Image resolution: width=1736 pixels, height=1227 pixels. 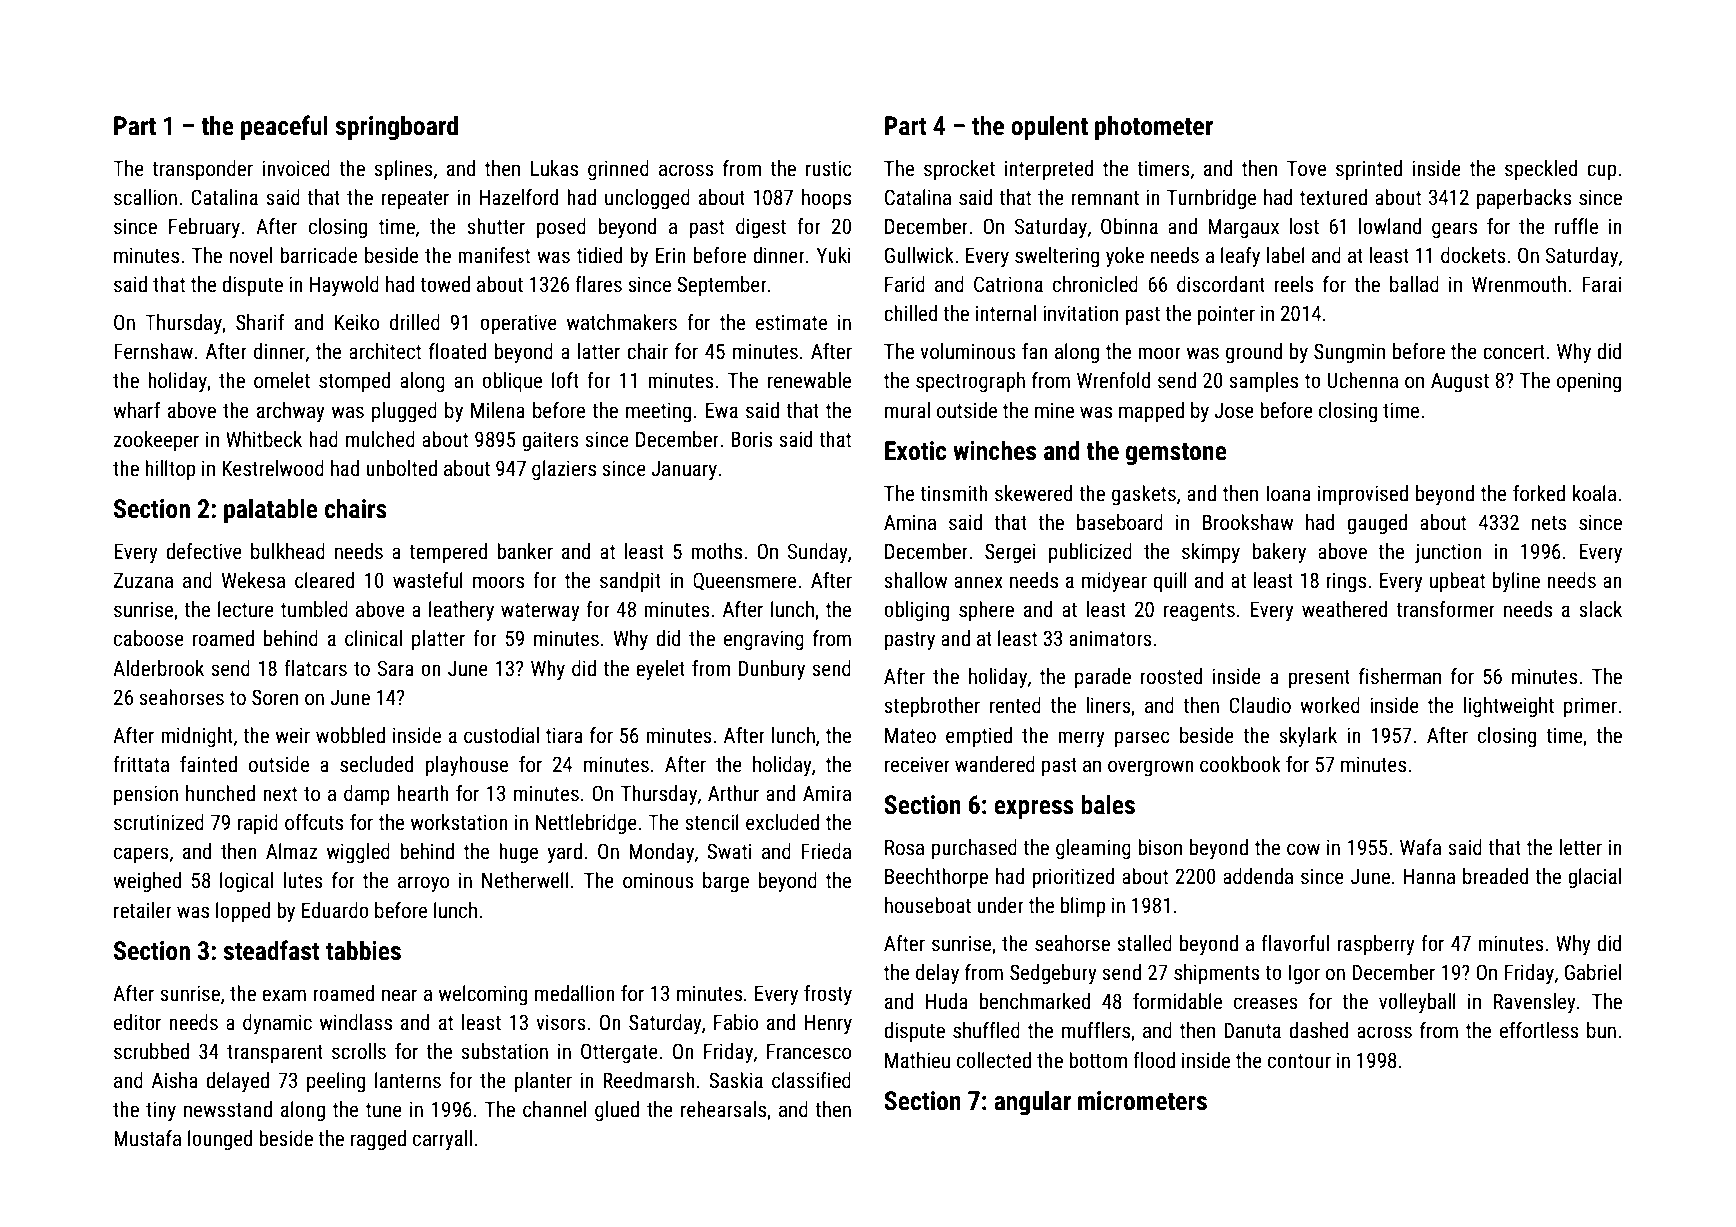 I want to click on Arthur, so click(x=733, y=793).
